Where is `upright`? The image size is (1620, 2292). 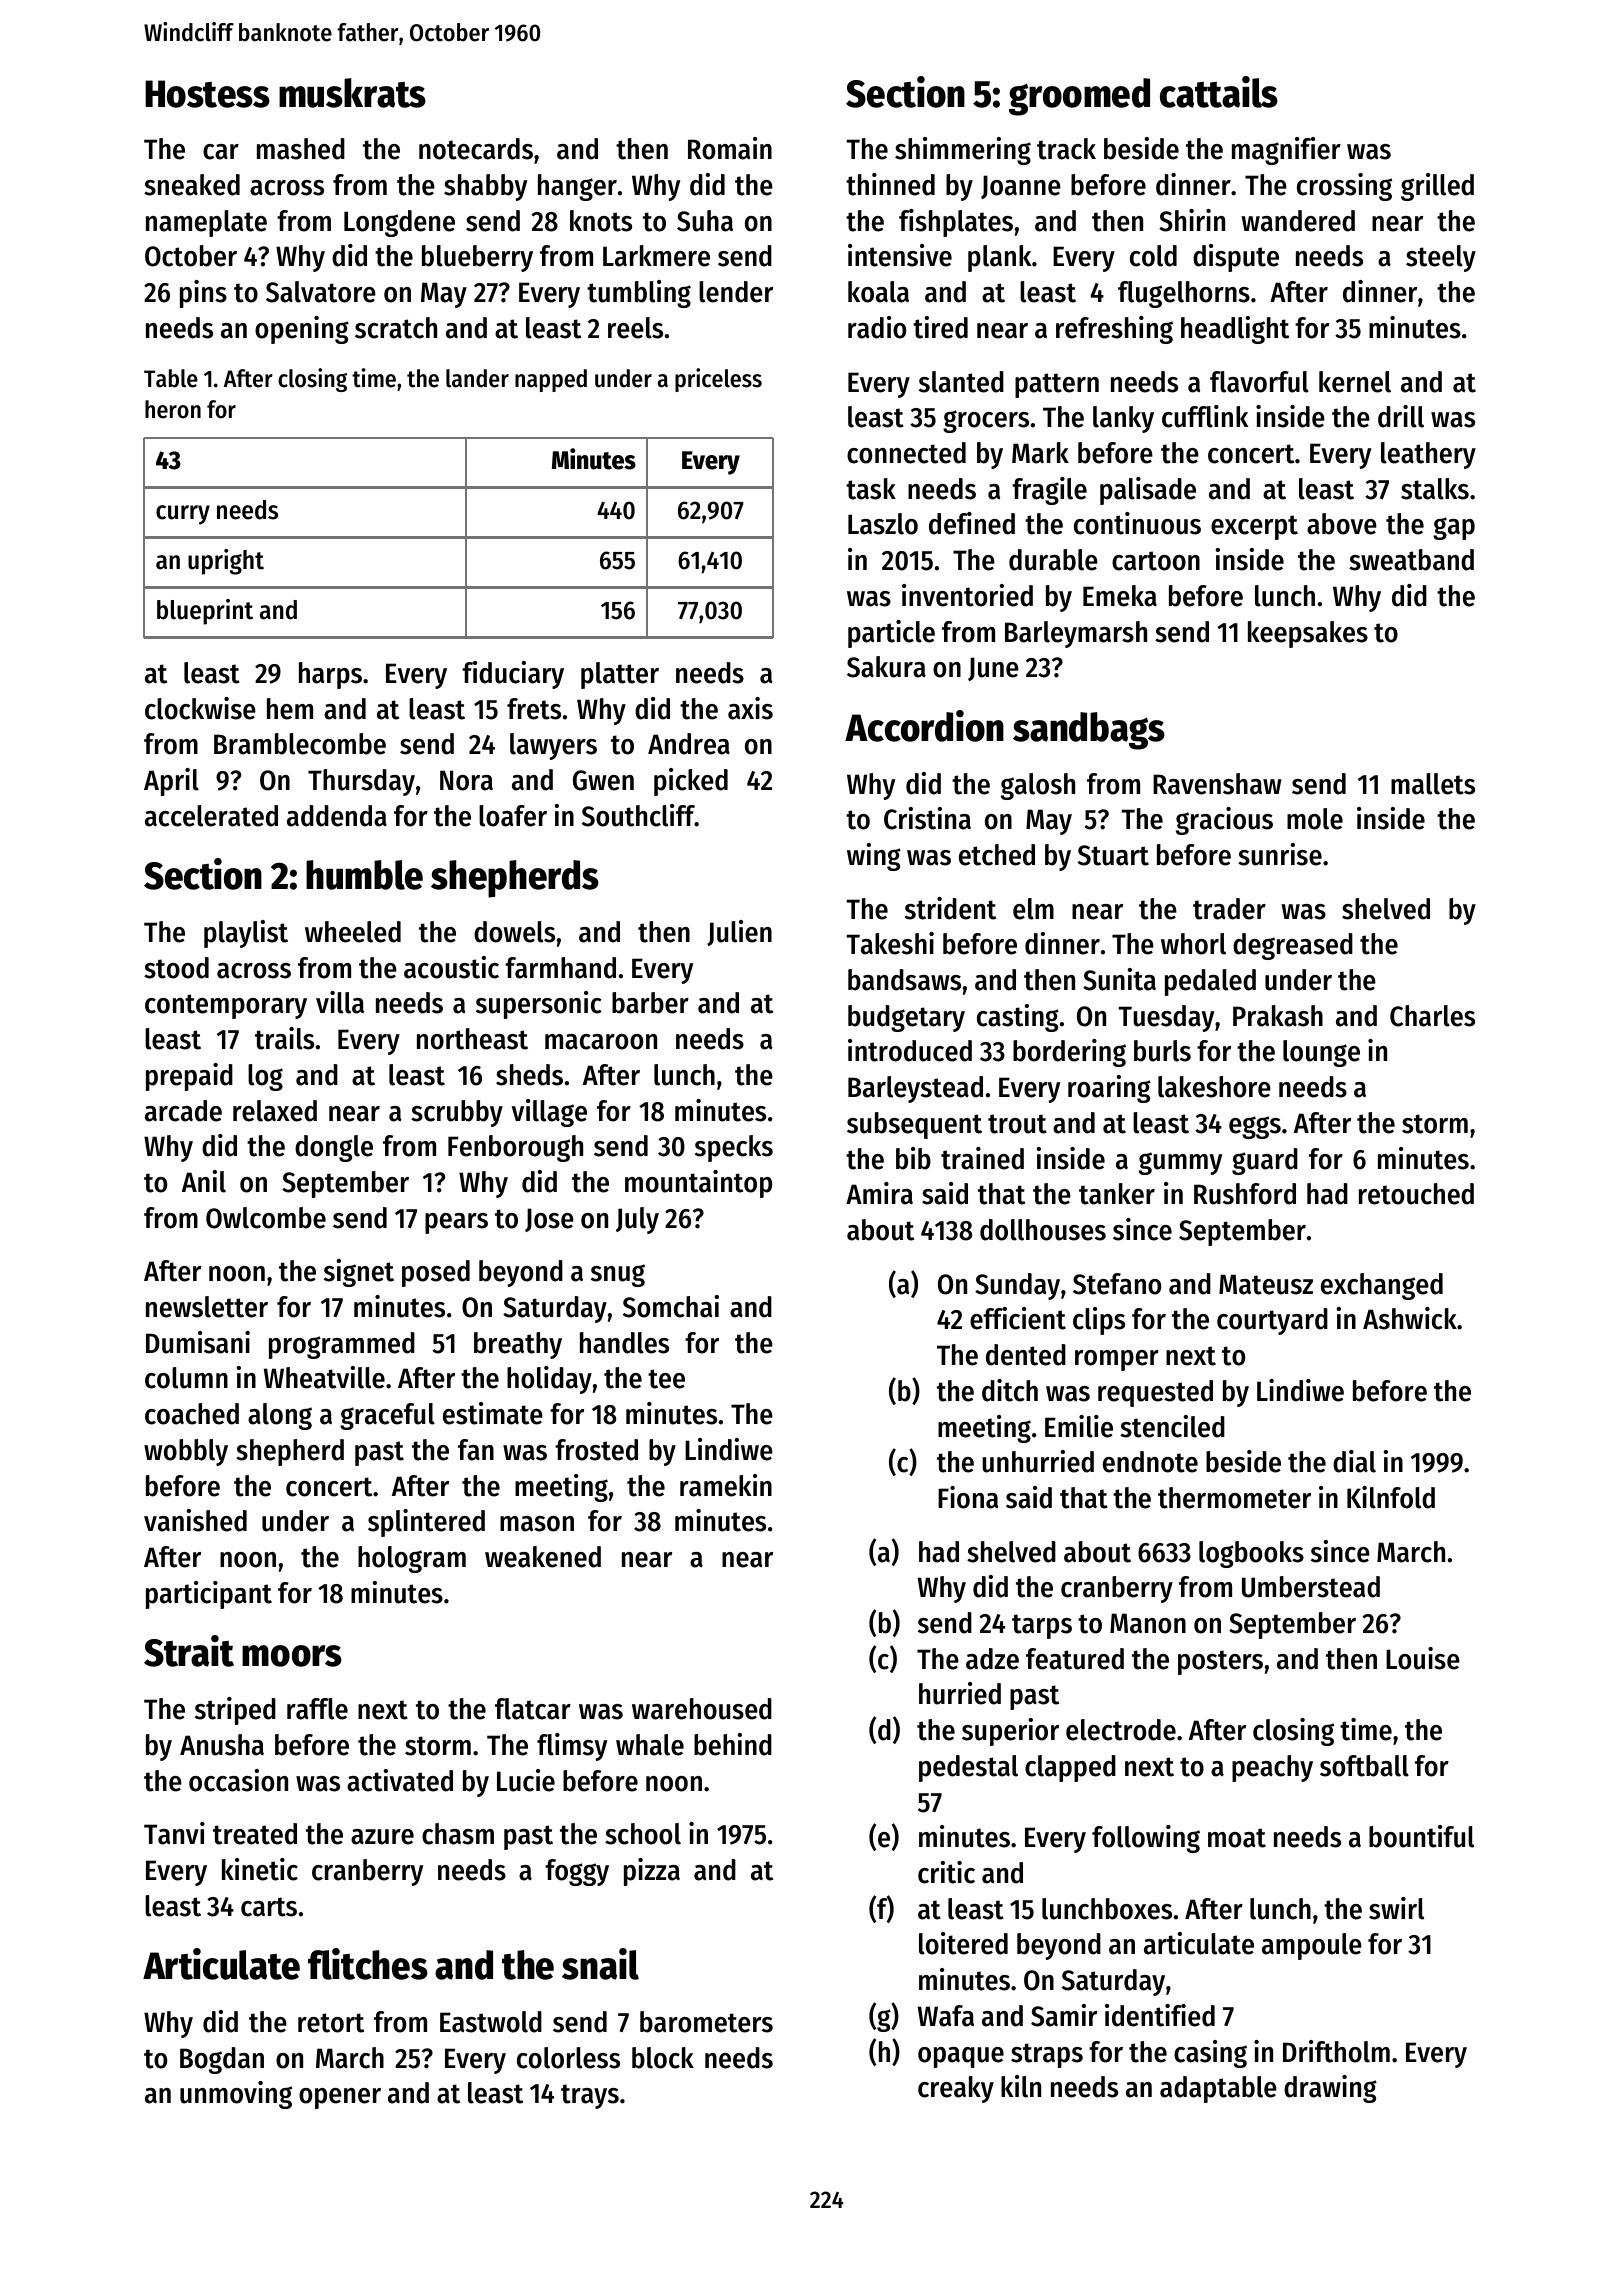 upright is located at coordinates (226, 562).
